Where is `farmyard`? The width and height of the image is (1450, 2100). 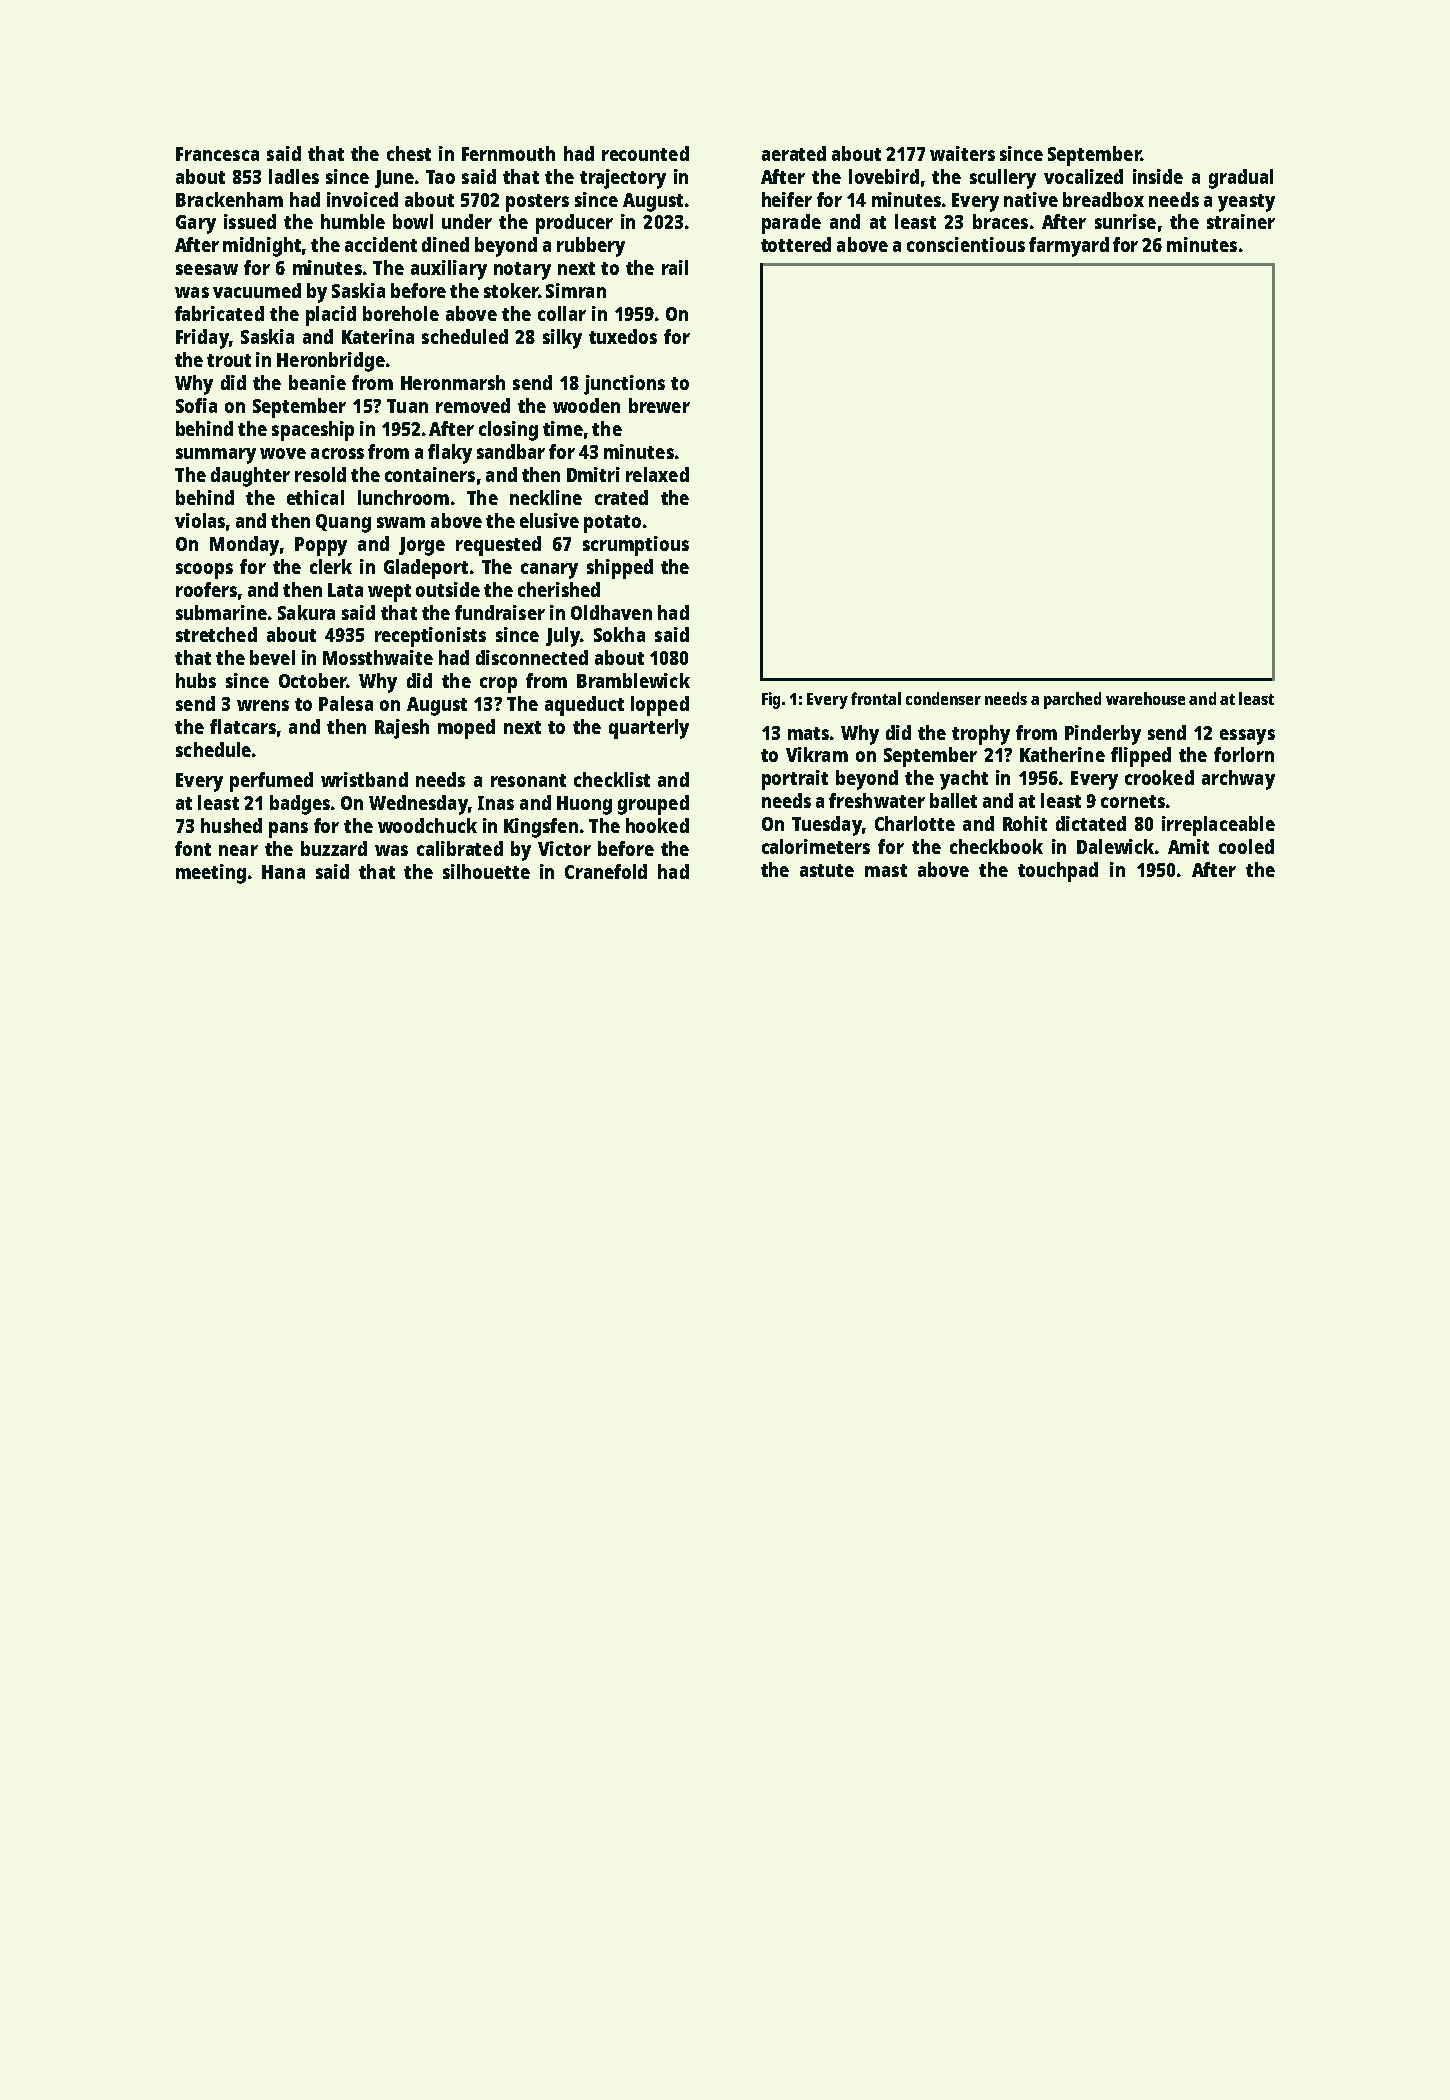
farmyard is located at coordinates (1069, 247).
